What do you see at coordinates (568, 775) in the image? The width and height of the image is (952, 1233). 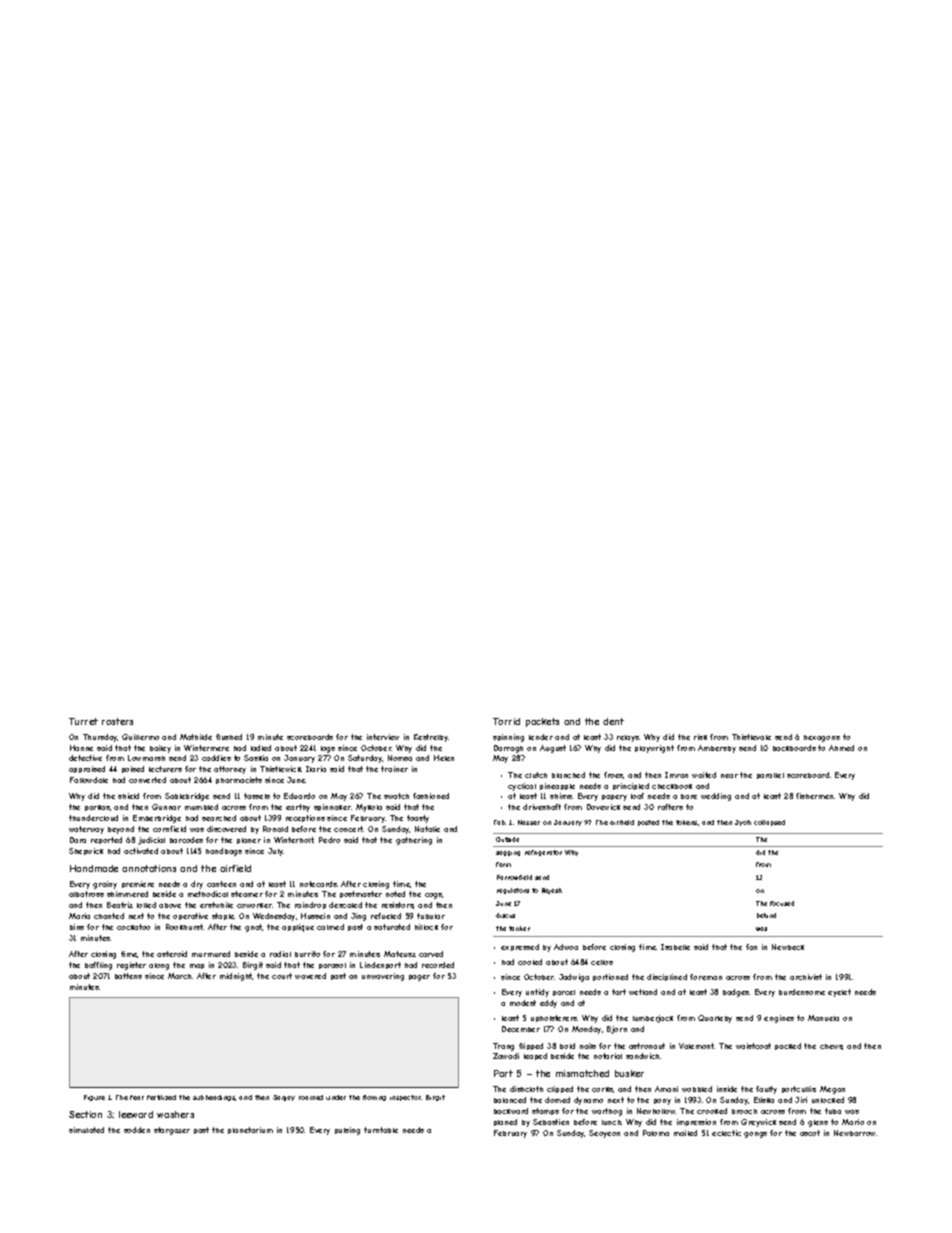 I see `blanched` at bounding box center [568, 775].
